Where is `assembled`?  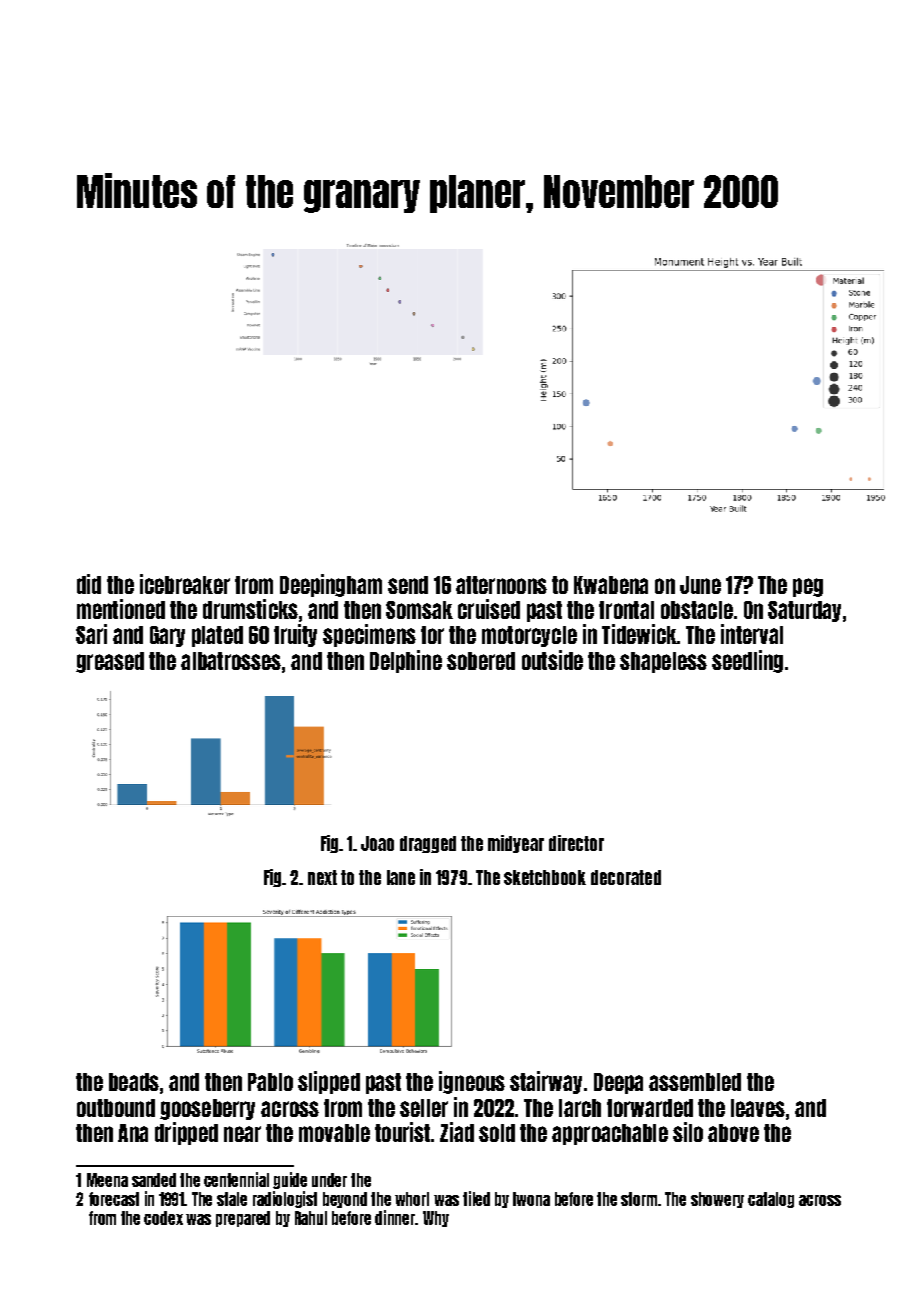 assembled is located at coordinates (695, 1082).
